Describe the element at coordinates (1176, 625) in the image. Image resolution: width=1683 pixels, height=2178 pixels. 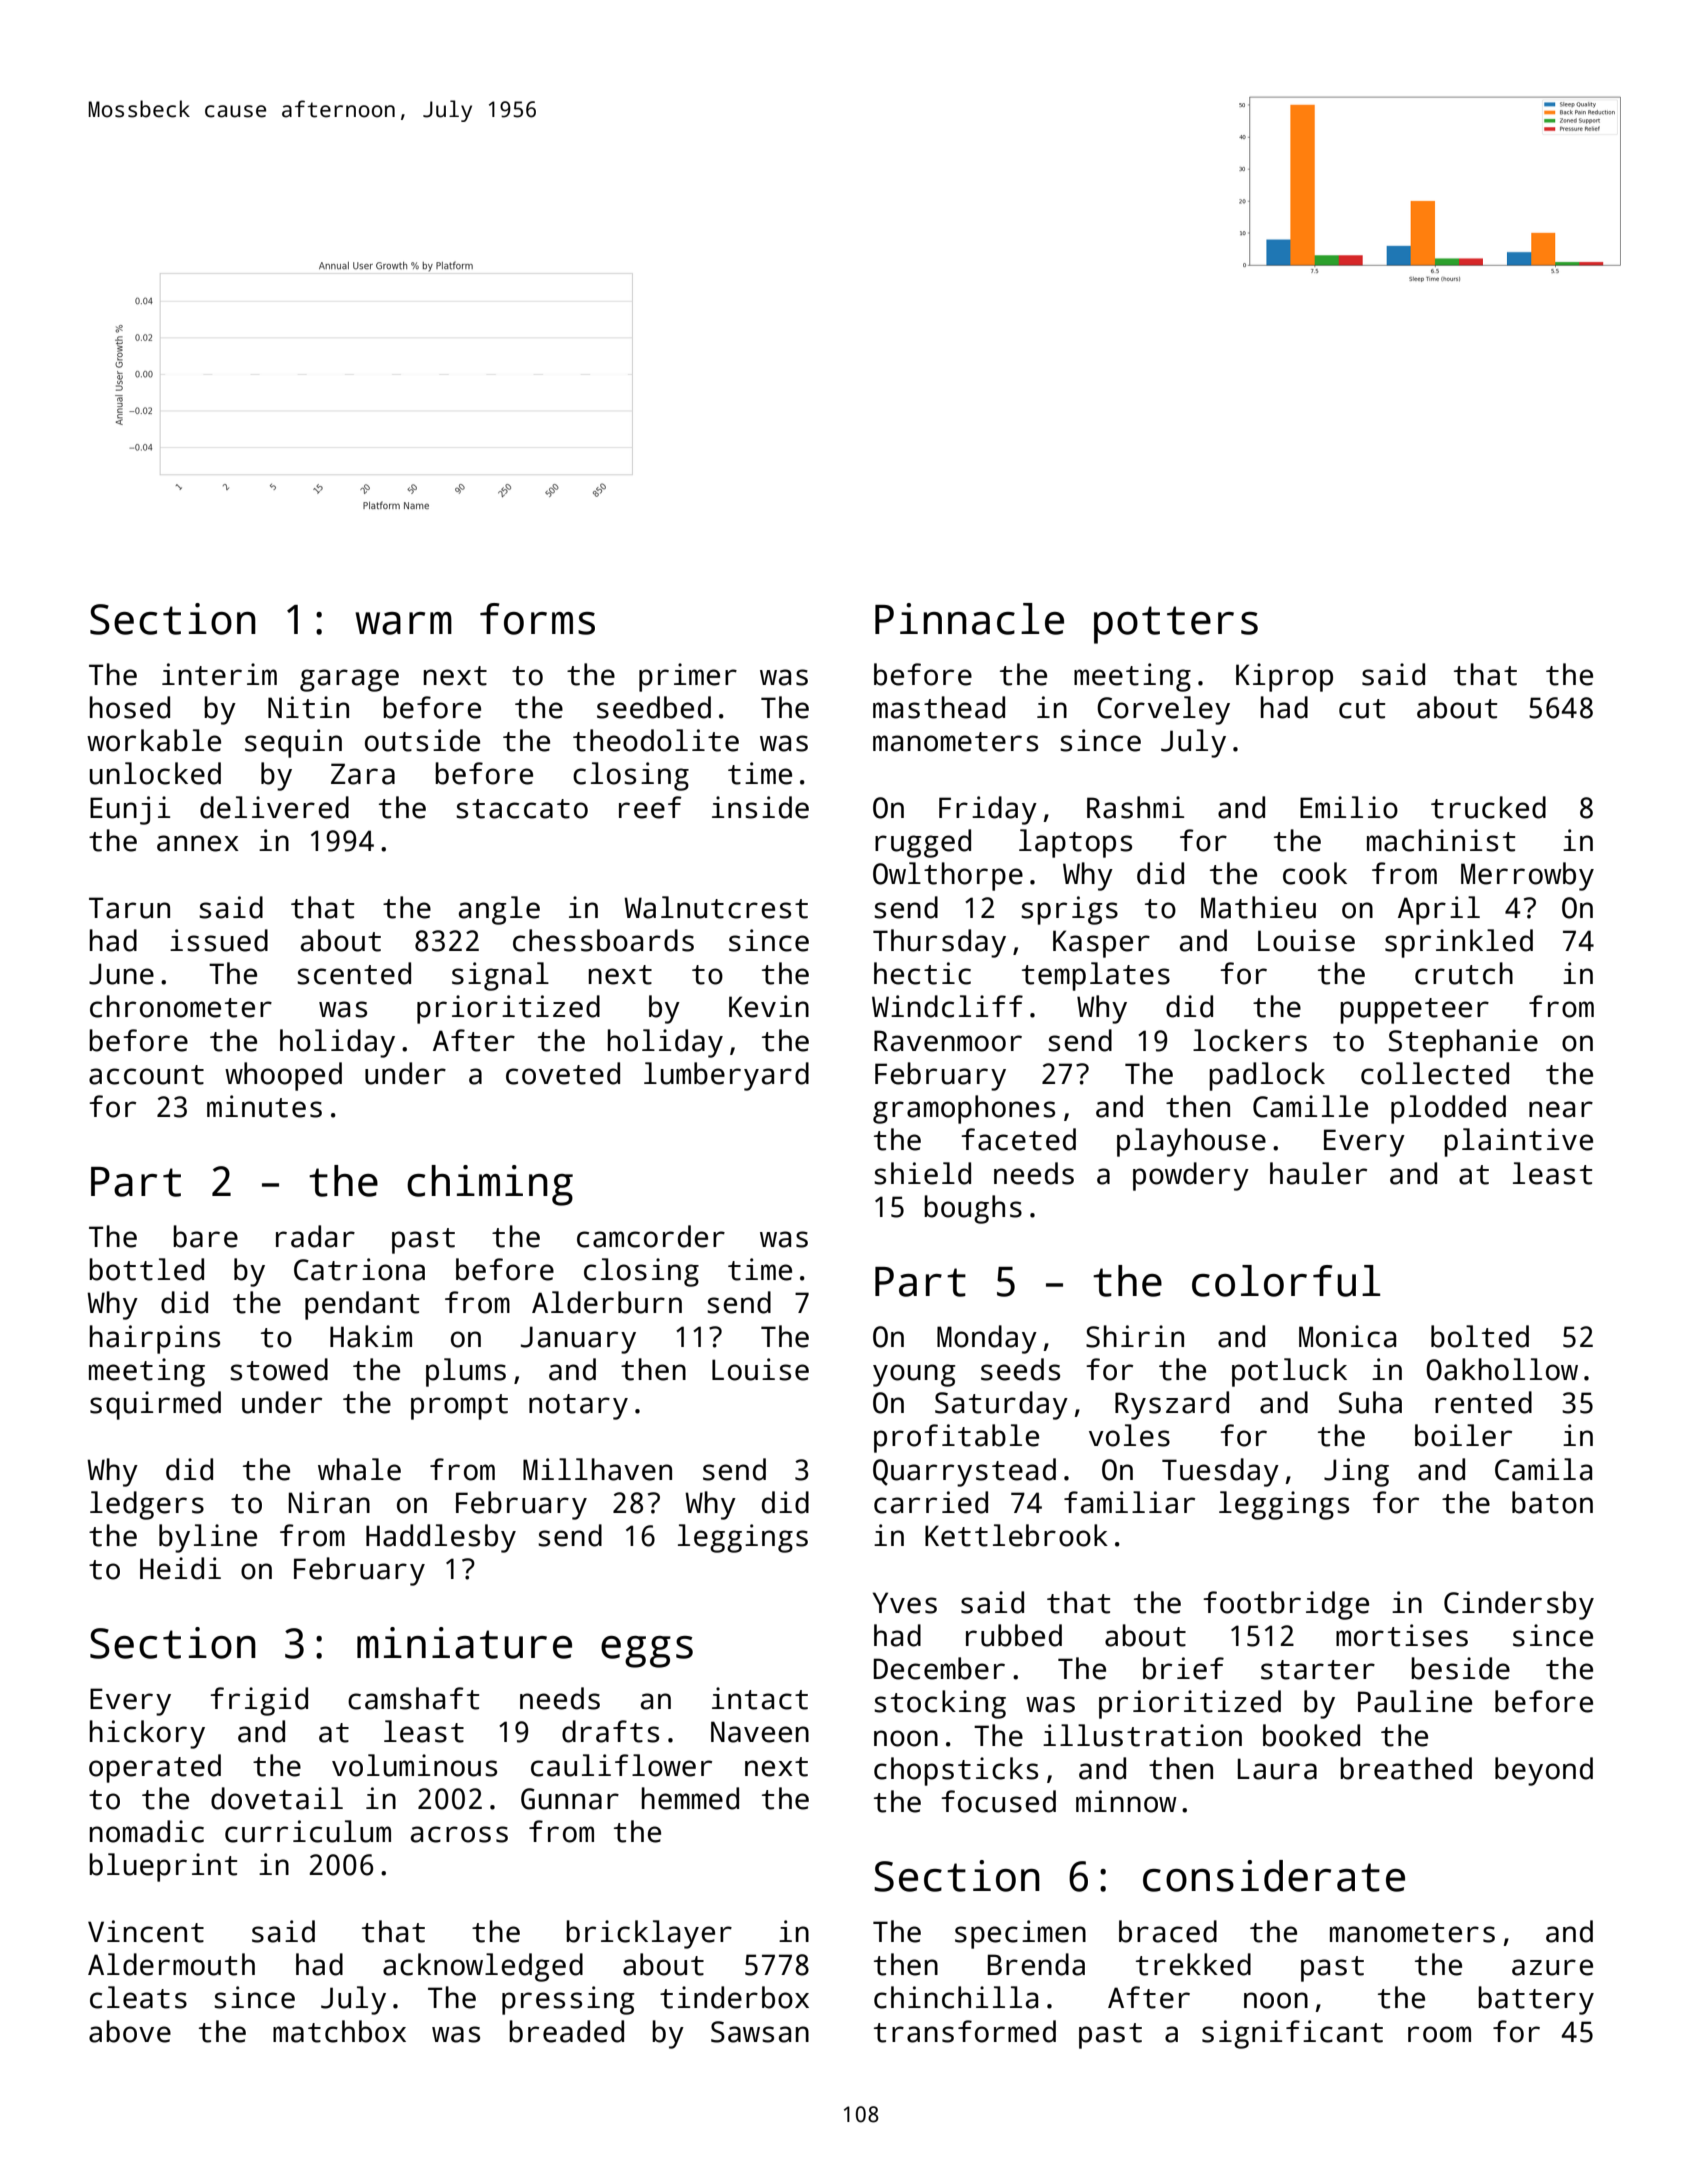
I see `potters` at that location.
